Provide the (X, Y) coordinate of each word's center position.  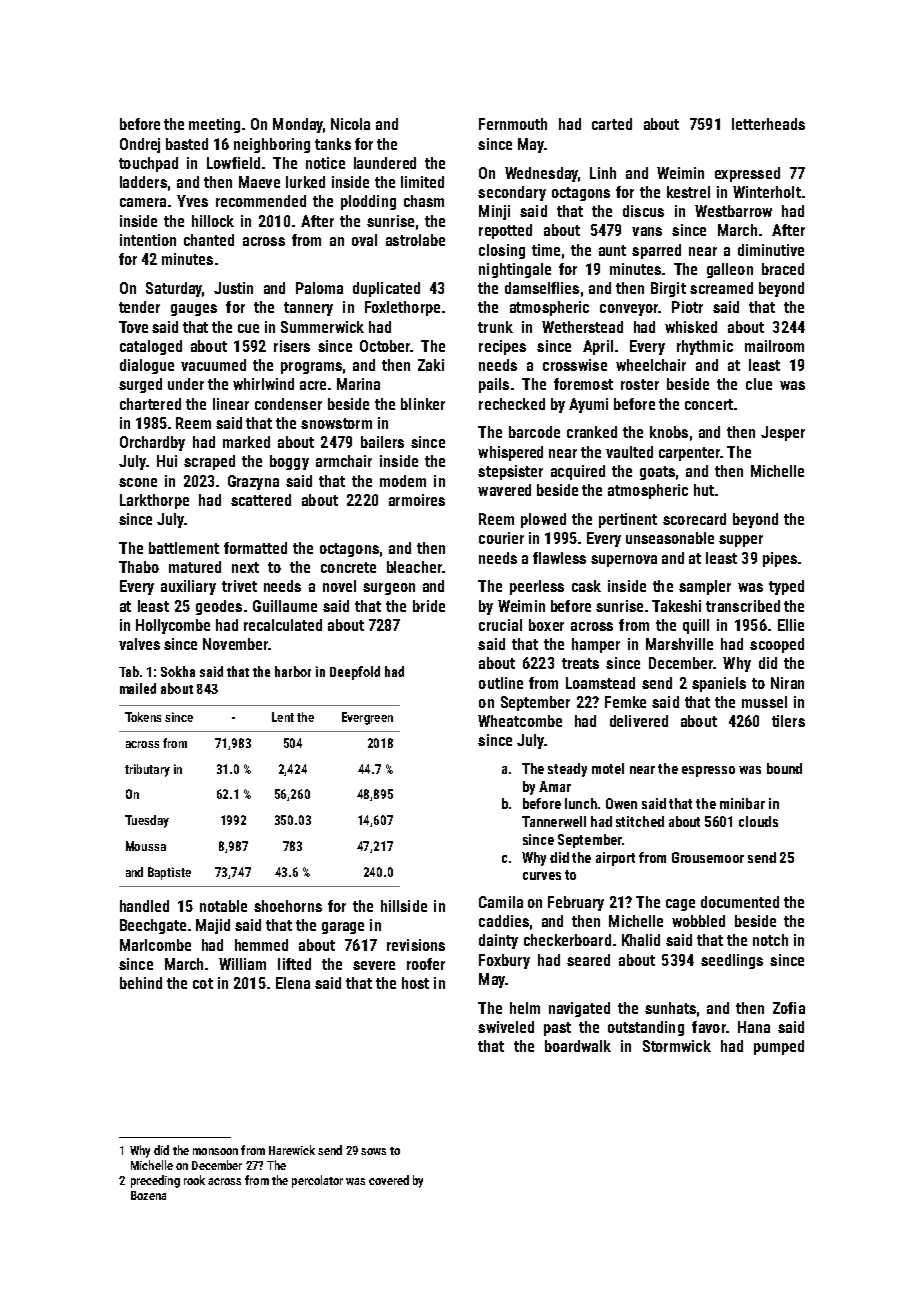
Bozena (148, 1195)
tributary (147, 770)
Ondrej (140, 145)
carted (612, 124)
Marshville (679, 644)
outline (501, 683)
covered (389, 1180)
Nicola (350, 124)
